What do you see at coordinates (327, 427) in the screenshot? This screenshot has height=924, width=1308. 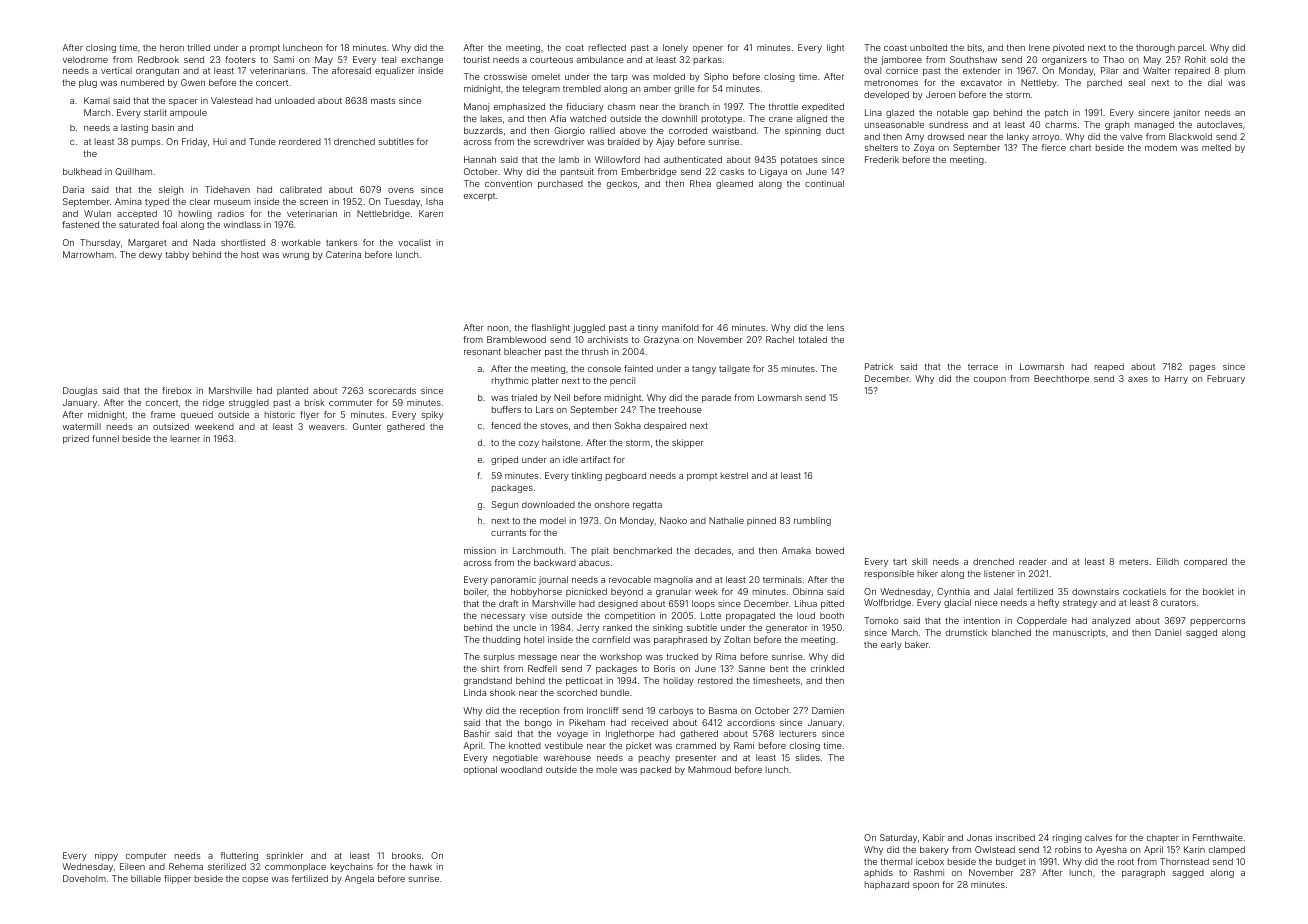 I see `weavers` at bounding box center [327, 427].
